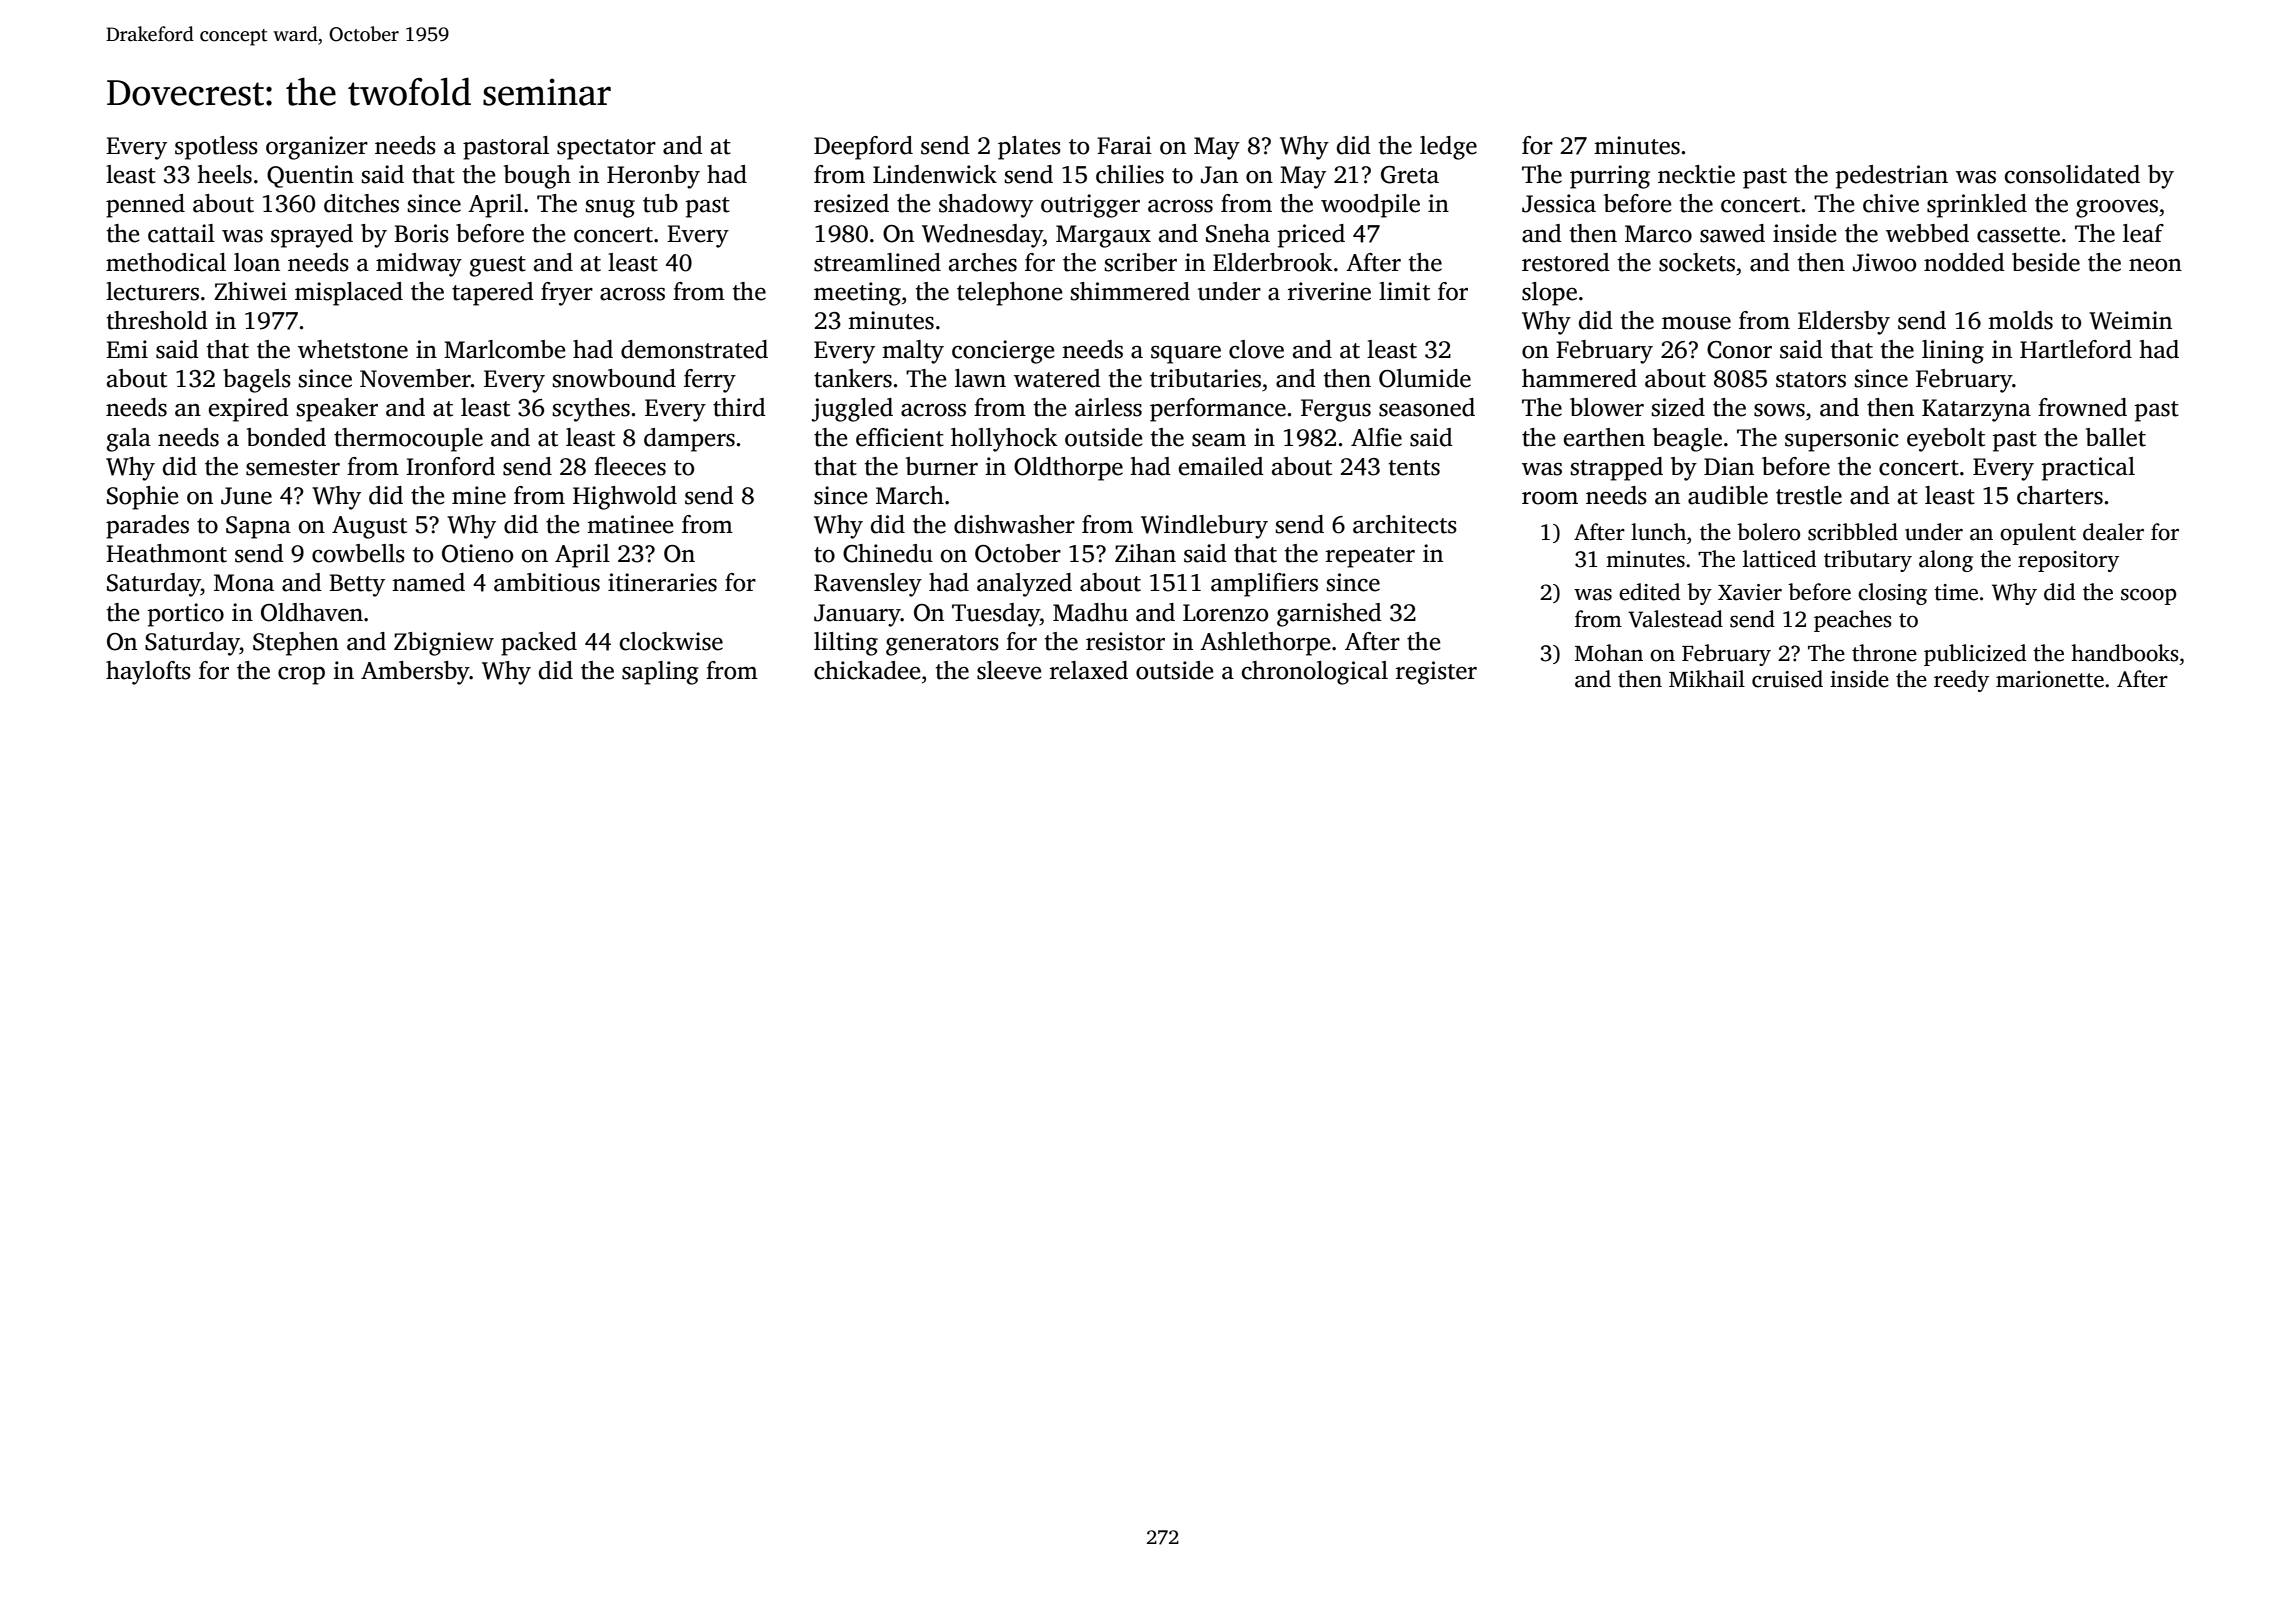 This screenshot has width=2292, height=1620. What do you see at coordinates (591, 410) in the screenshot?
I see `scythes` at bounding box center [591, 410].
